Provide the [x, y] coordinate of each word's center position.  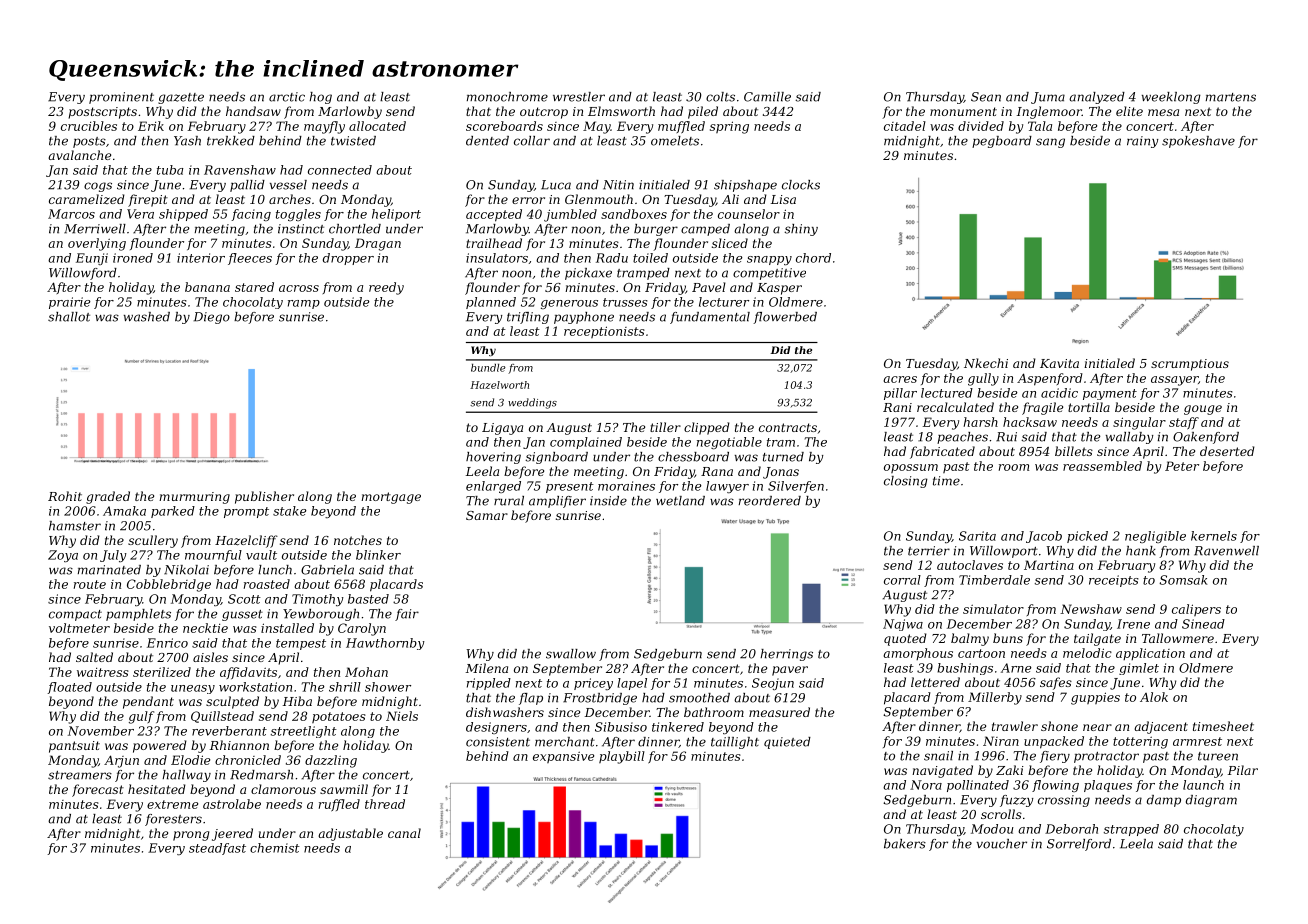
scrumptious [1190, 365]
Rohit [65, 496]
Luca [556, 185]
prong [191, 836]
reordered [770, 501]
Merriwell [95, 229]
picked [1087, 537]
